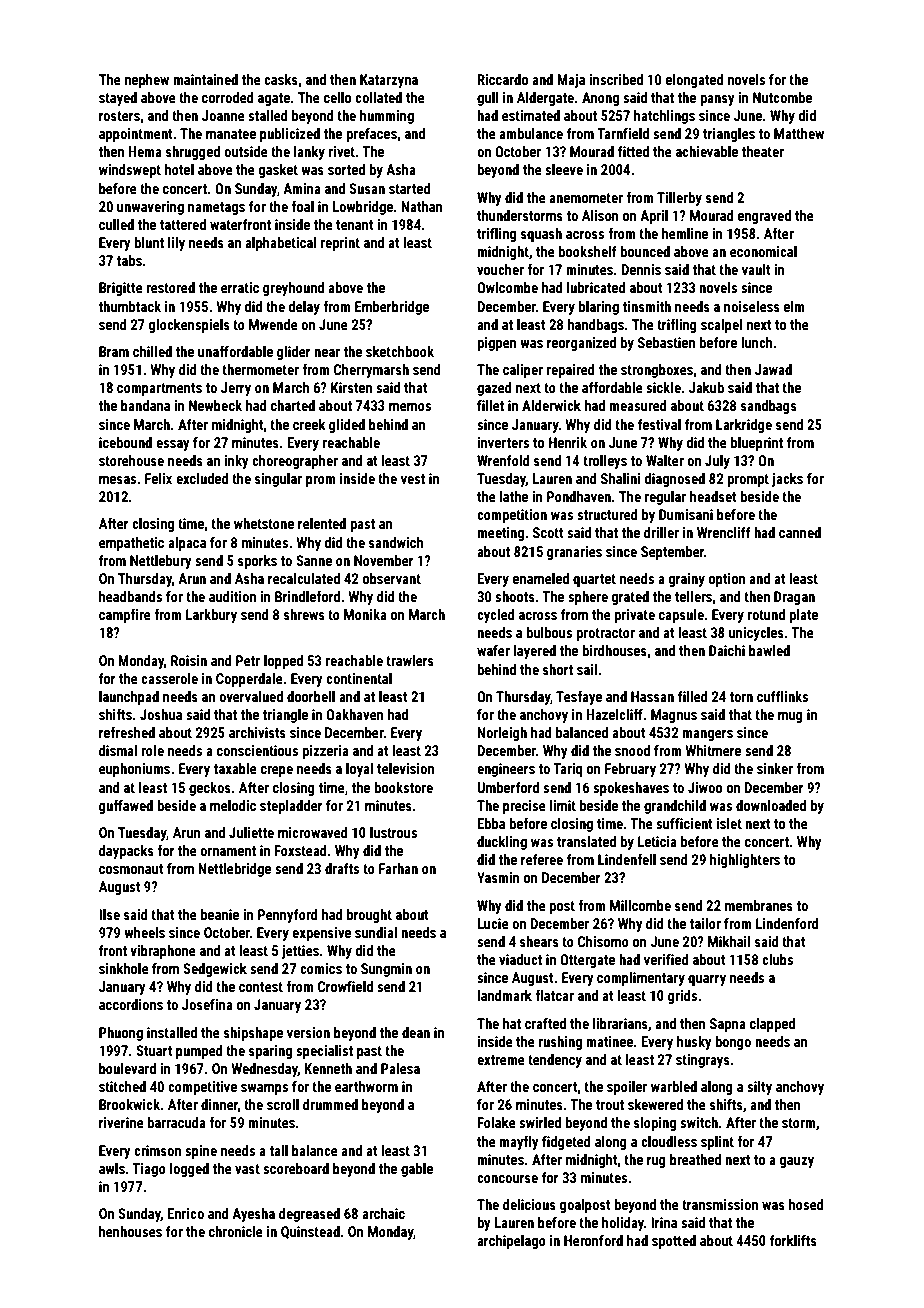  I want to click on boulevard, so click(127, 1068).
